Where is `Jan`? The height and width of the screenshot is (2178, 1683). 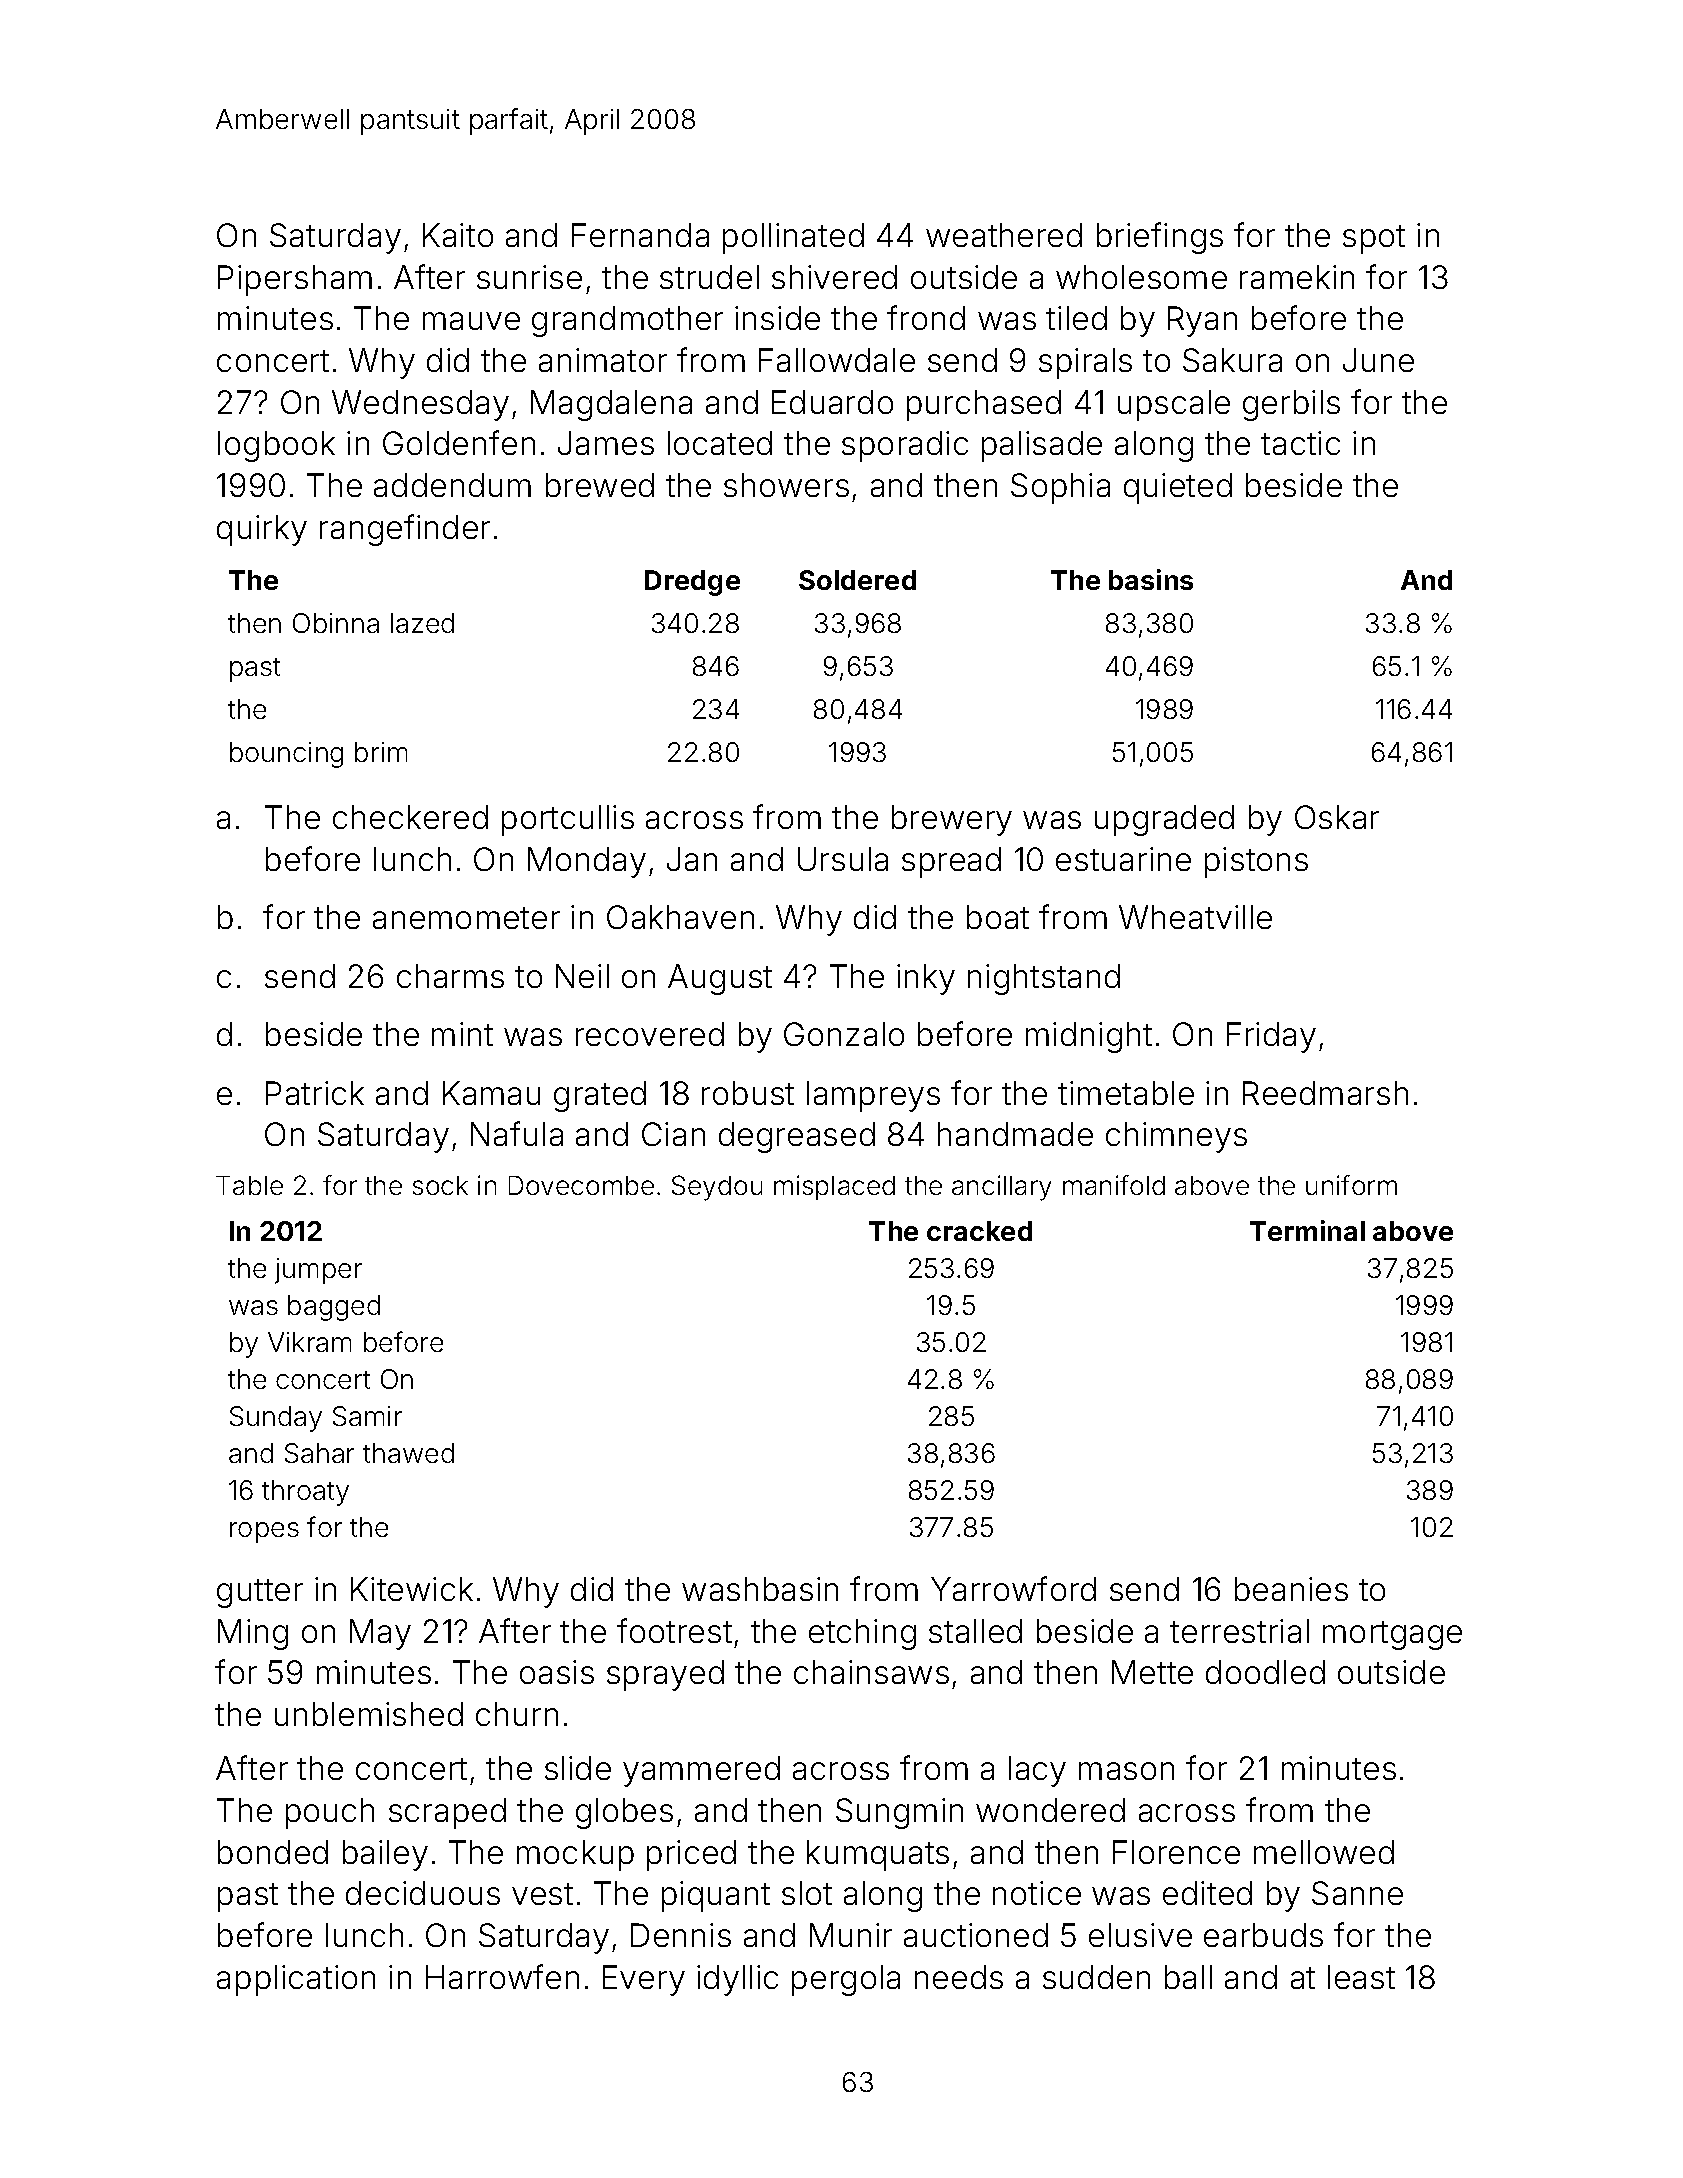 Jan is located at coordinates (692, 859).
